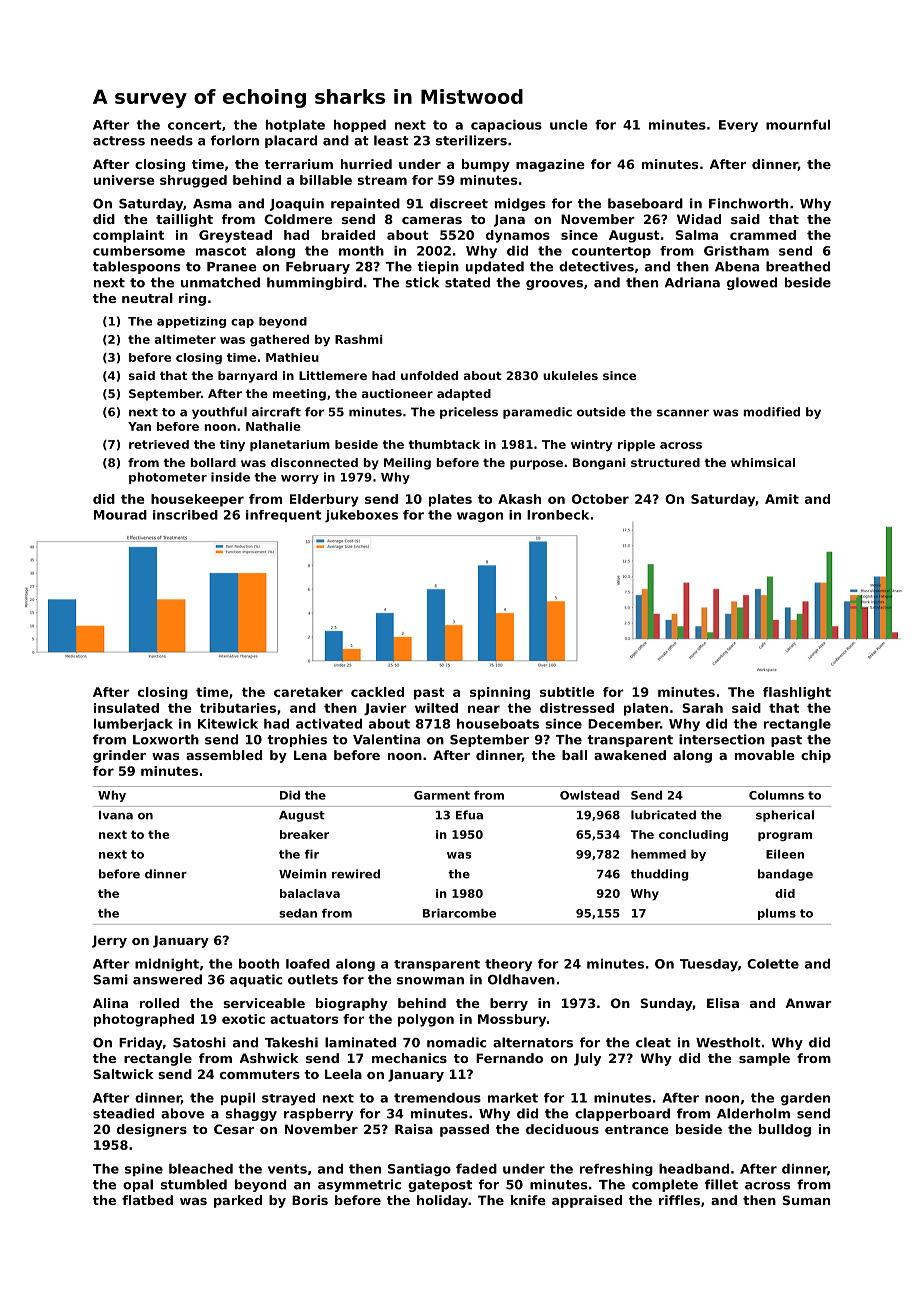  Describe the element at coordinates (361, 516) in the screenshot. I see `jukeboxes` at that location.
